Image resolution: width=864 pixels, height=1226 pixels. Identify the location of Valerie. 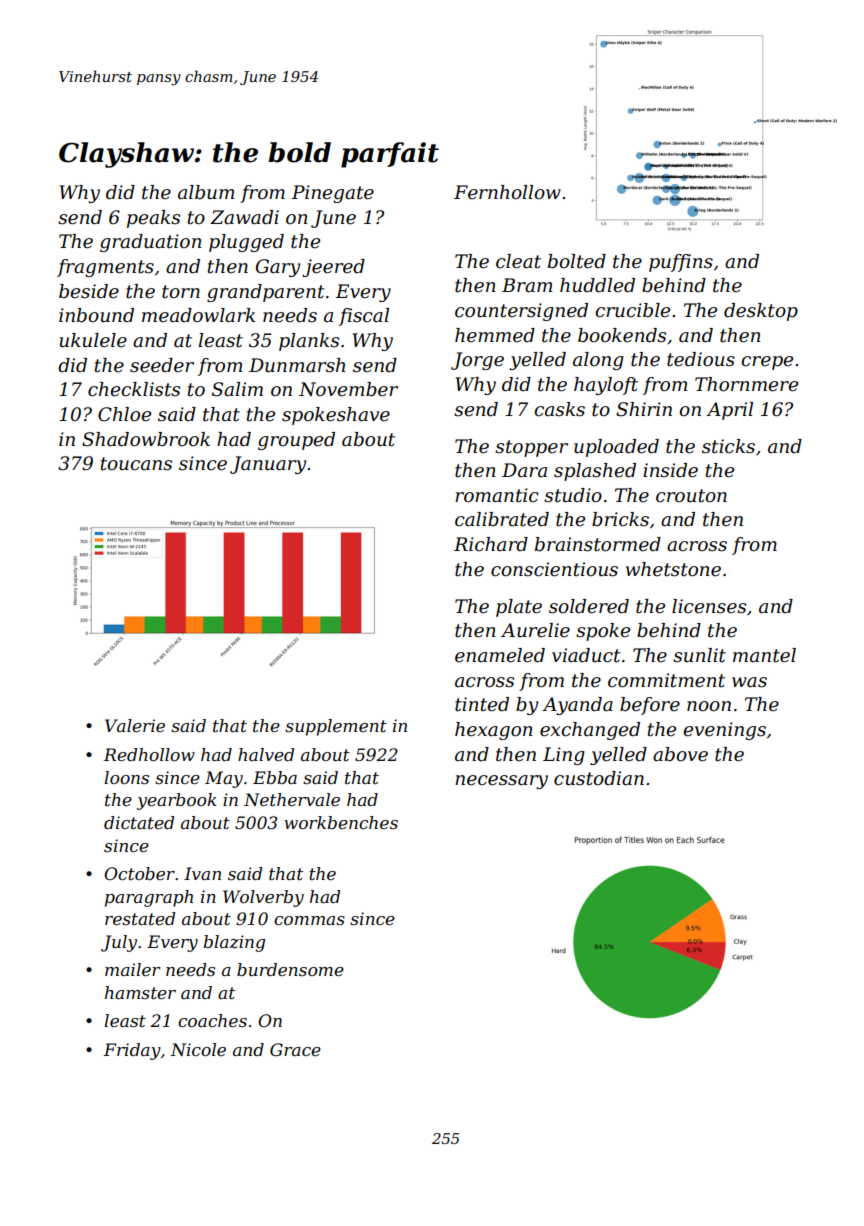
(135, 725).
